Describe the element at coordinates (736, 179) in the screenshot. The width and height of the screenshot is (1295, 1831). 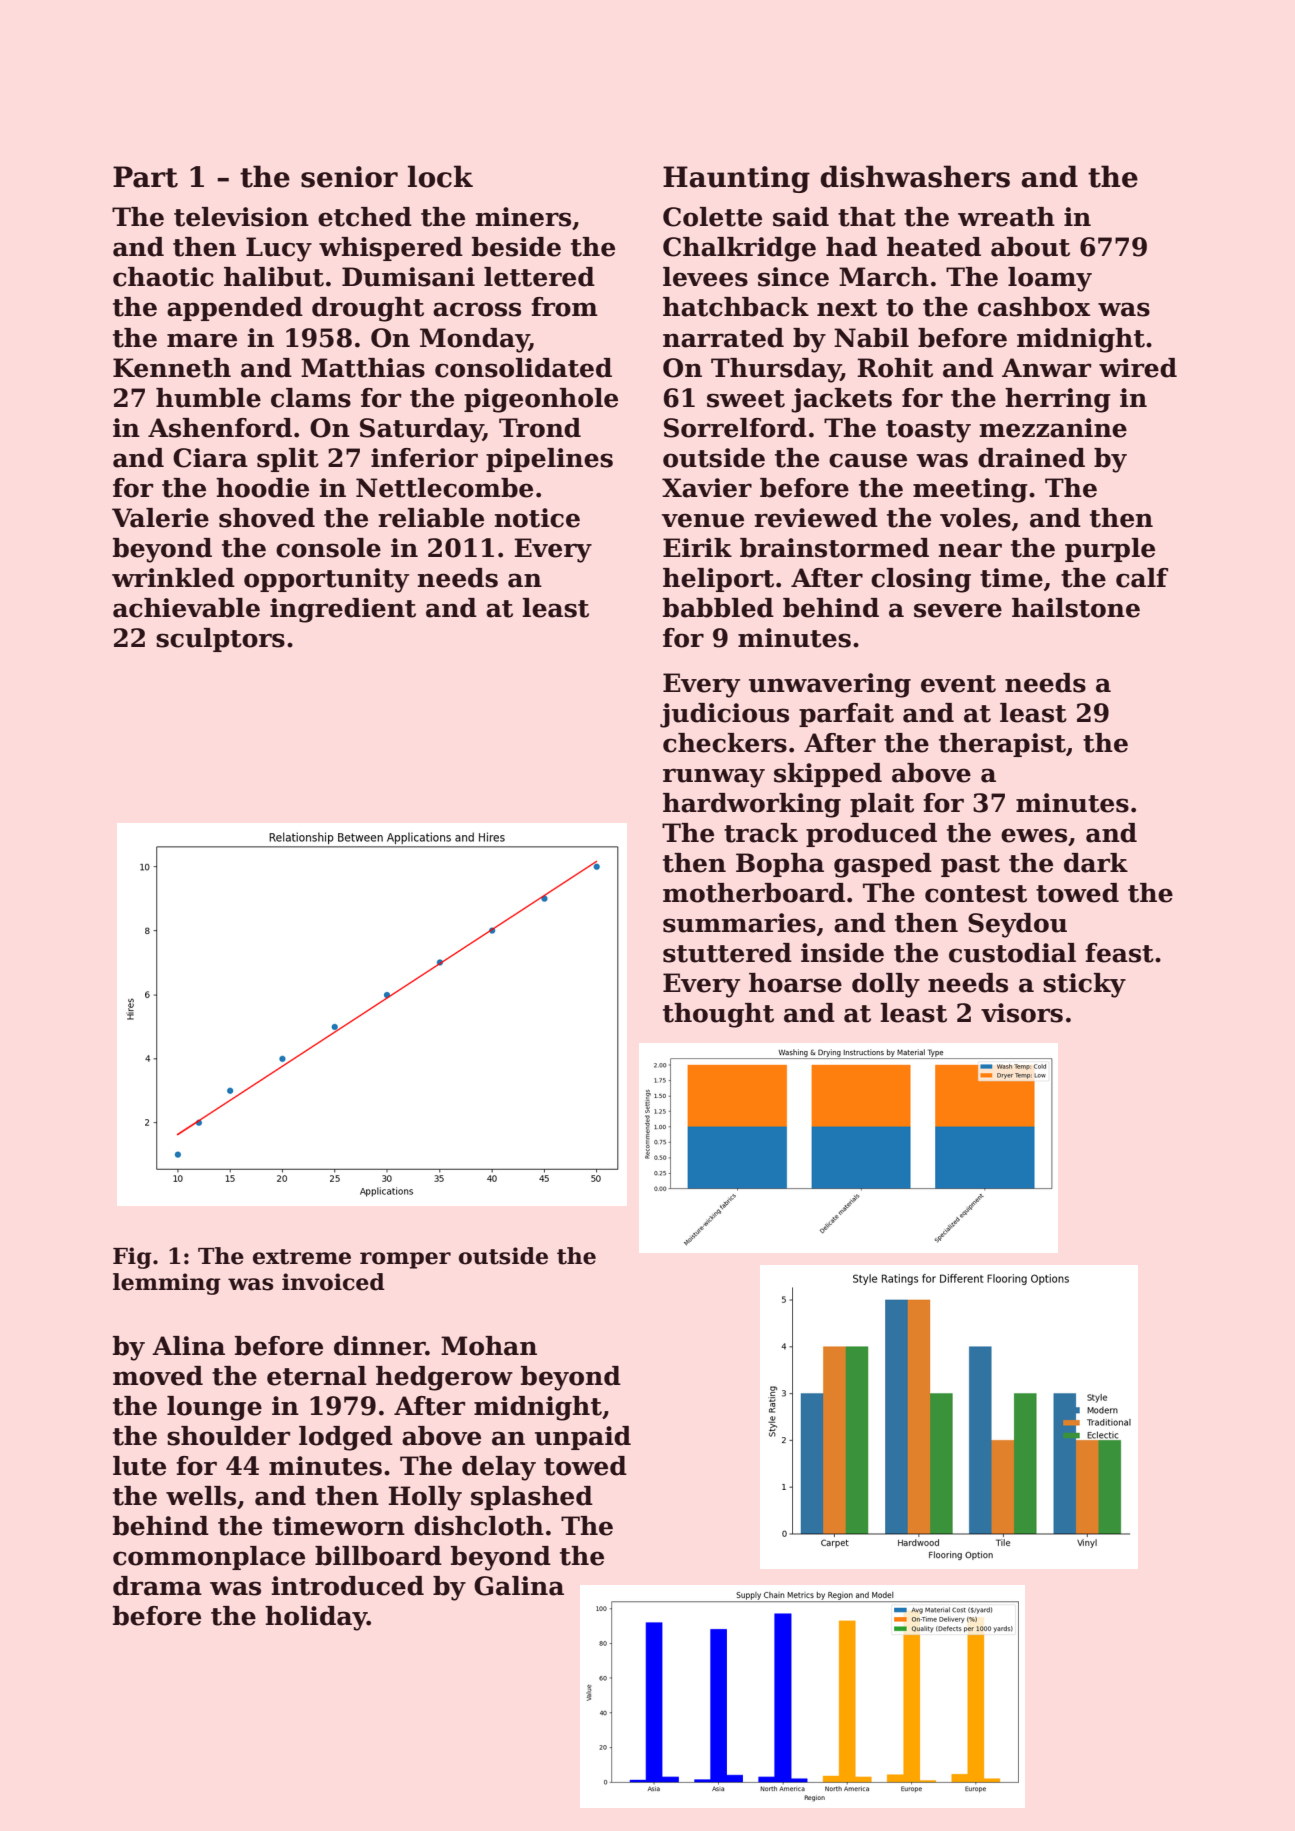
I see `Haunting` at that location.
